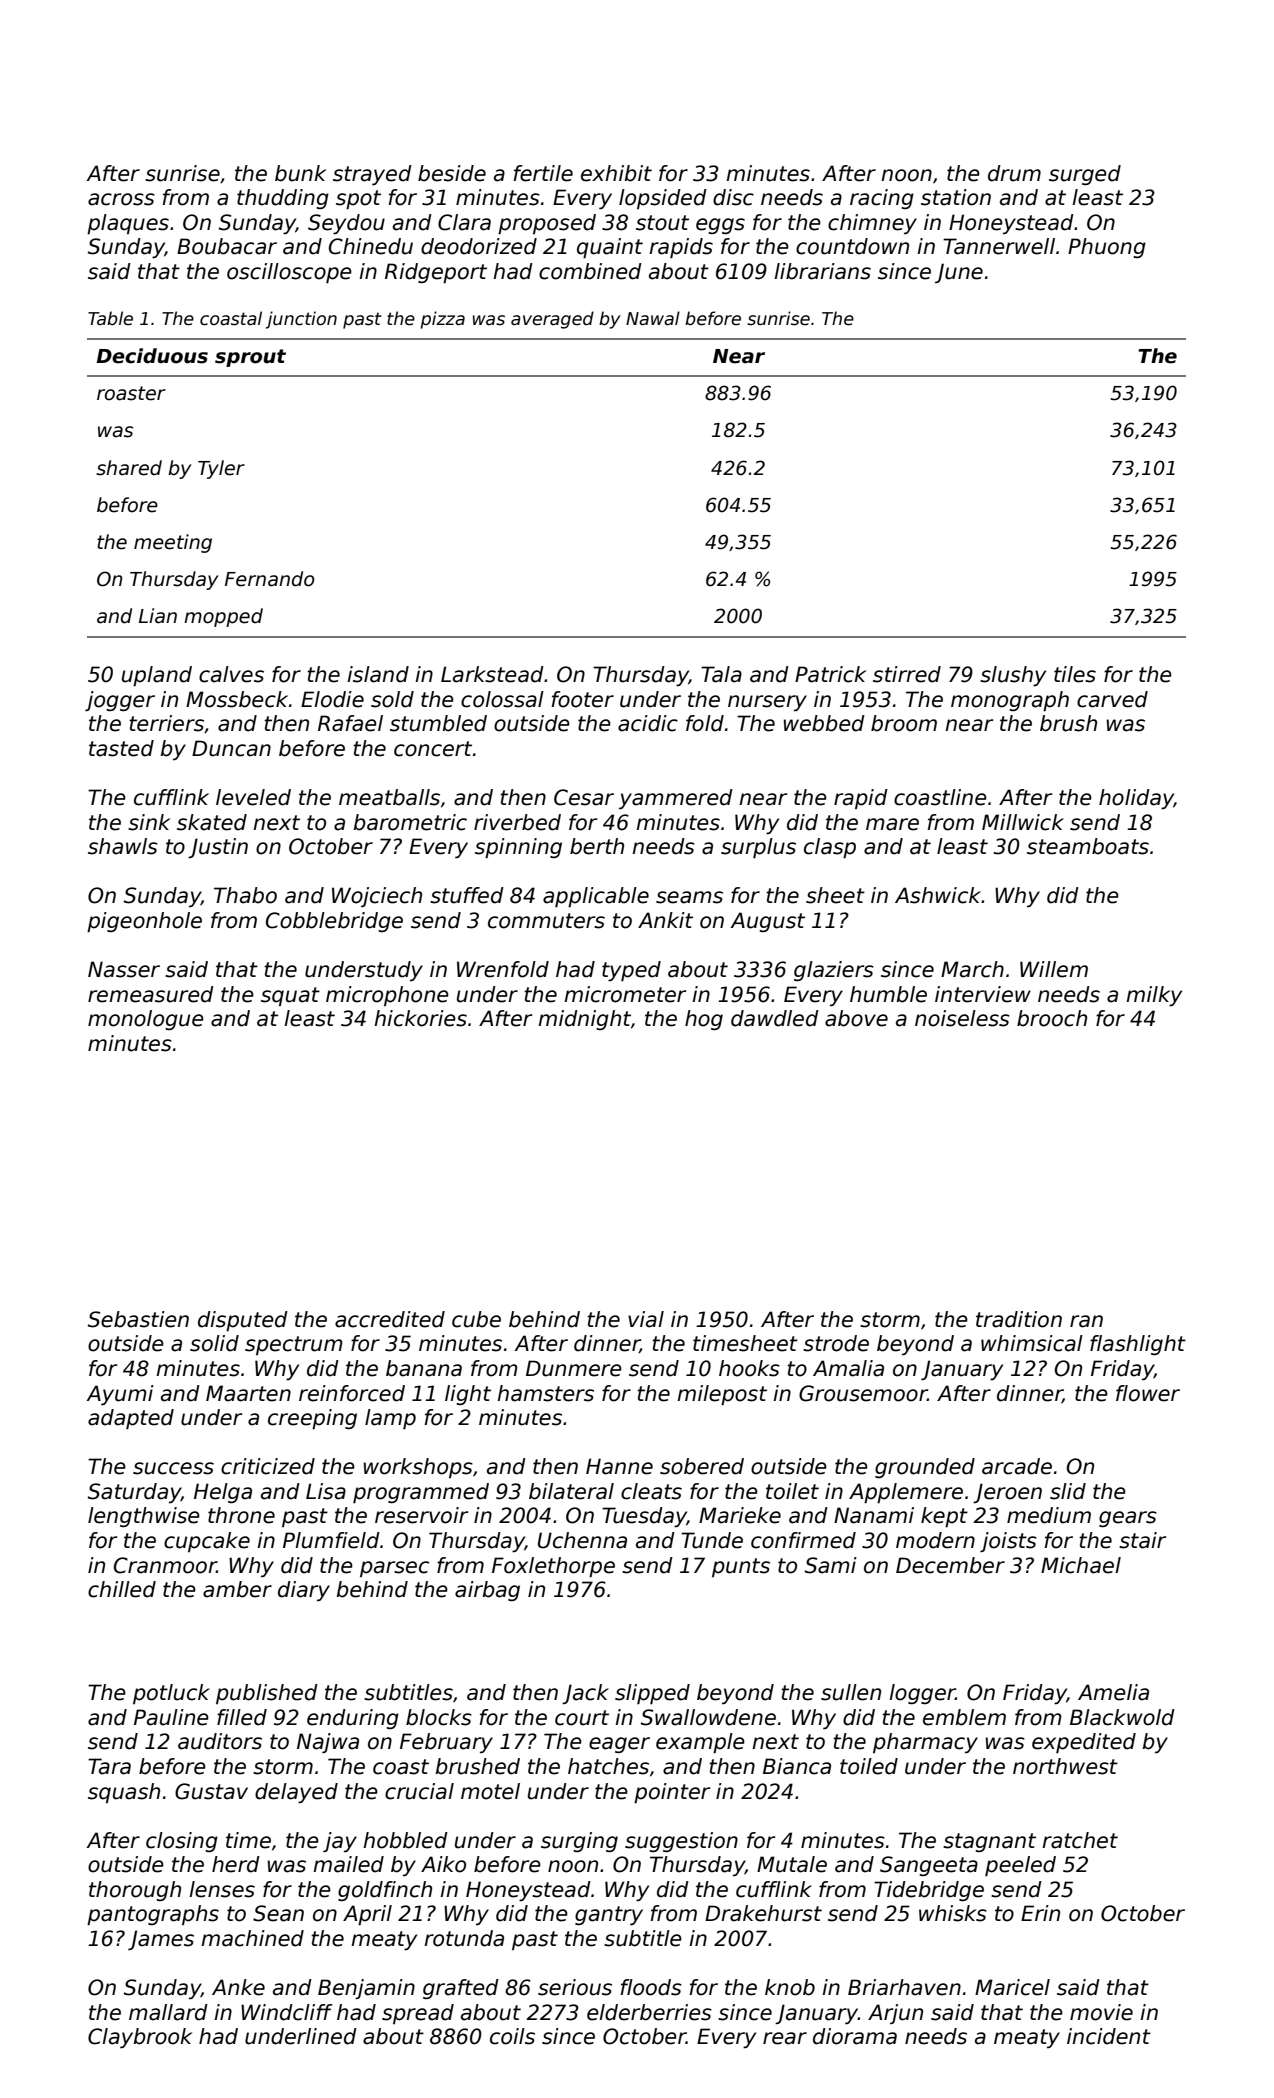 The image size is (1274, 2098). What do you see at coordinates (487, 1591) in the document?
I see `airbag` at bounding box center [487, 1591].
